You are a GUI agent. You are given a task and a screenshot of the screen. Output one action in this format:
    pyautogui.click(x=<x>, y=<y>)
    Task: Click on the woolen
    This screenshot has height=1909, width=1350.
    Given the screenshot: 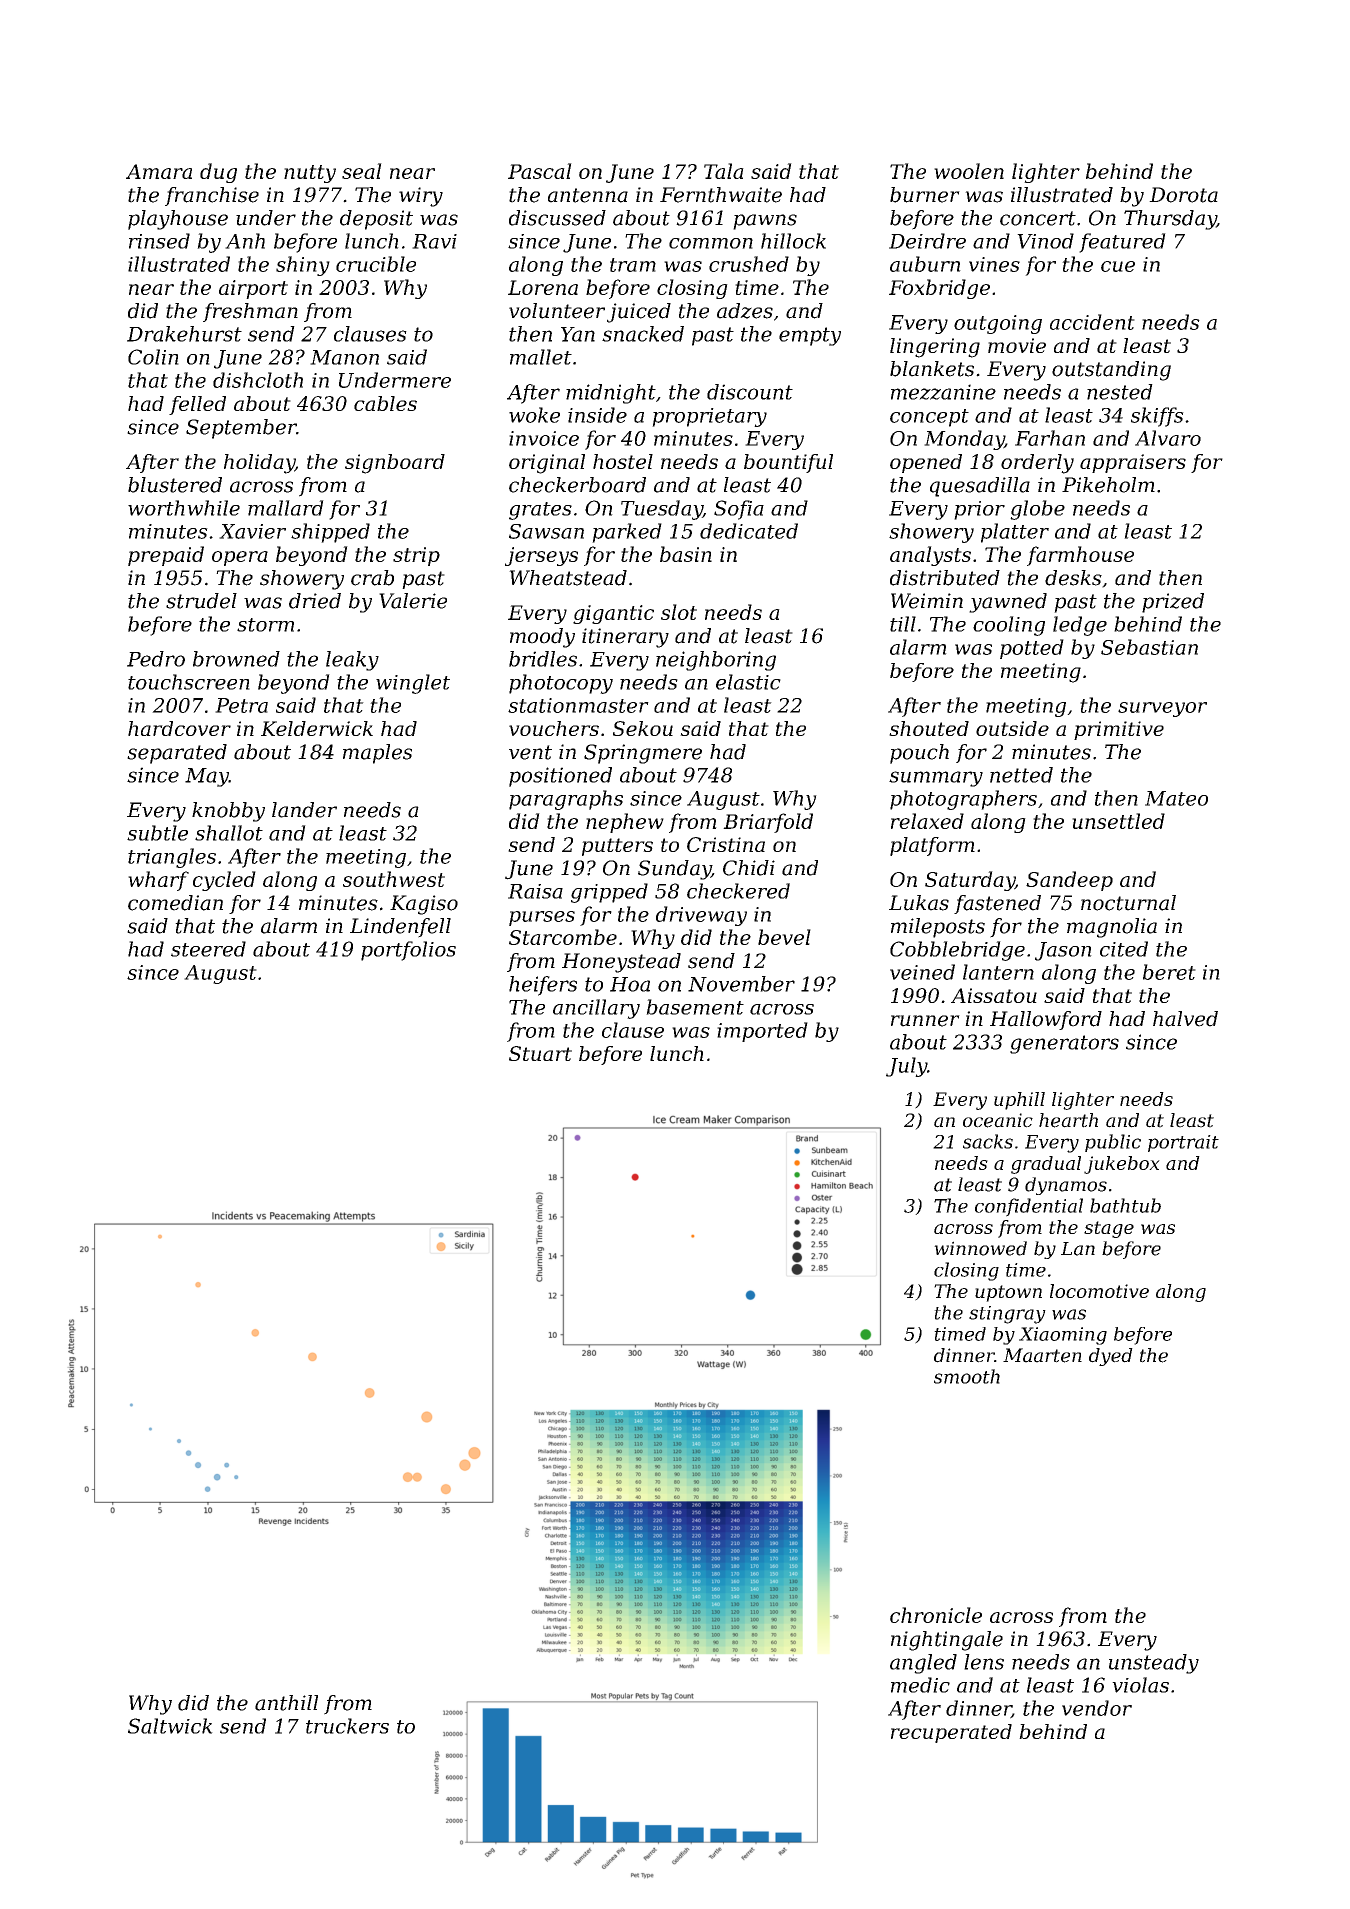 What is the action you would take?
    pyautogui.click(x=969, y=171)
